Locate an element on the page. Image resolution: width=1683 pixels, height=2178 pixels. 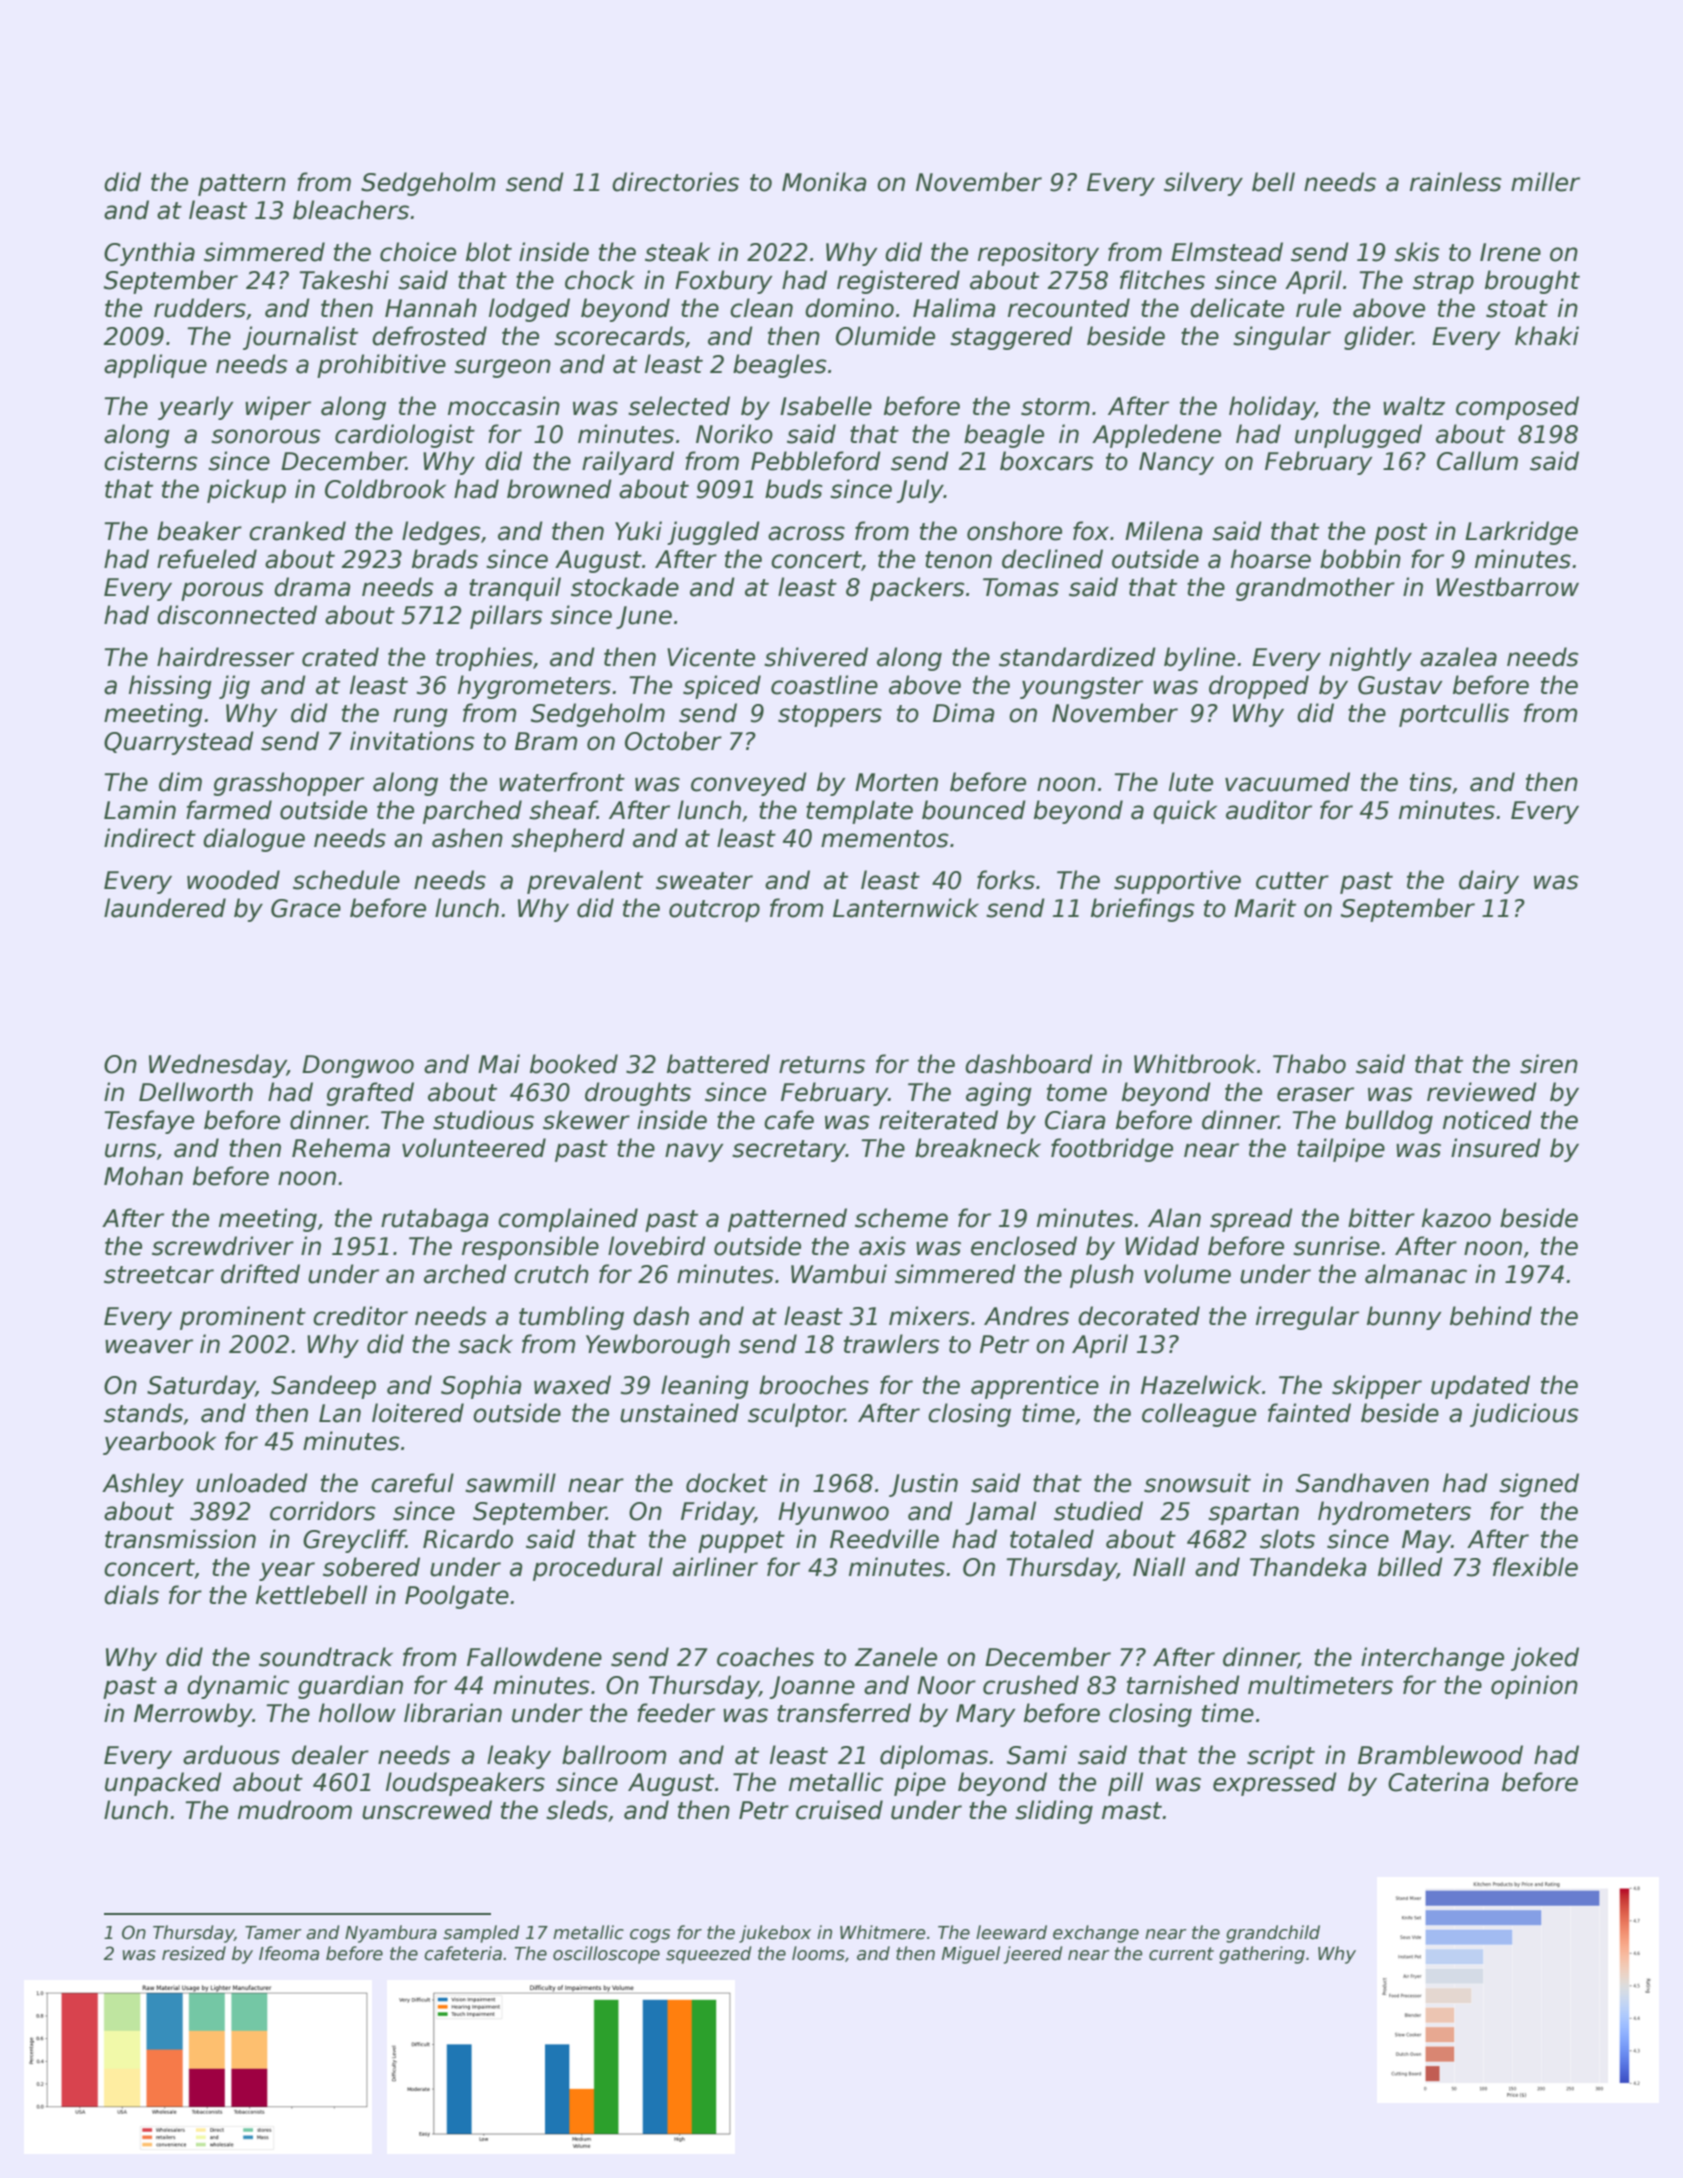
reiterated is located at coordinates (938, 1120).
